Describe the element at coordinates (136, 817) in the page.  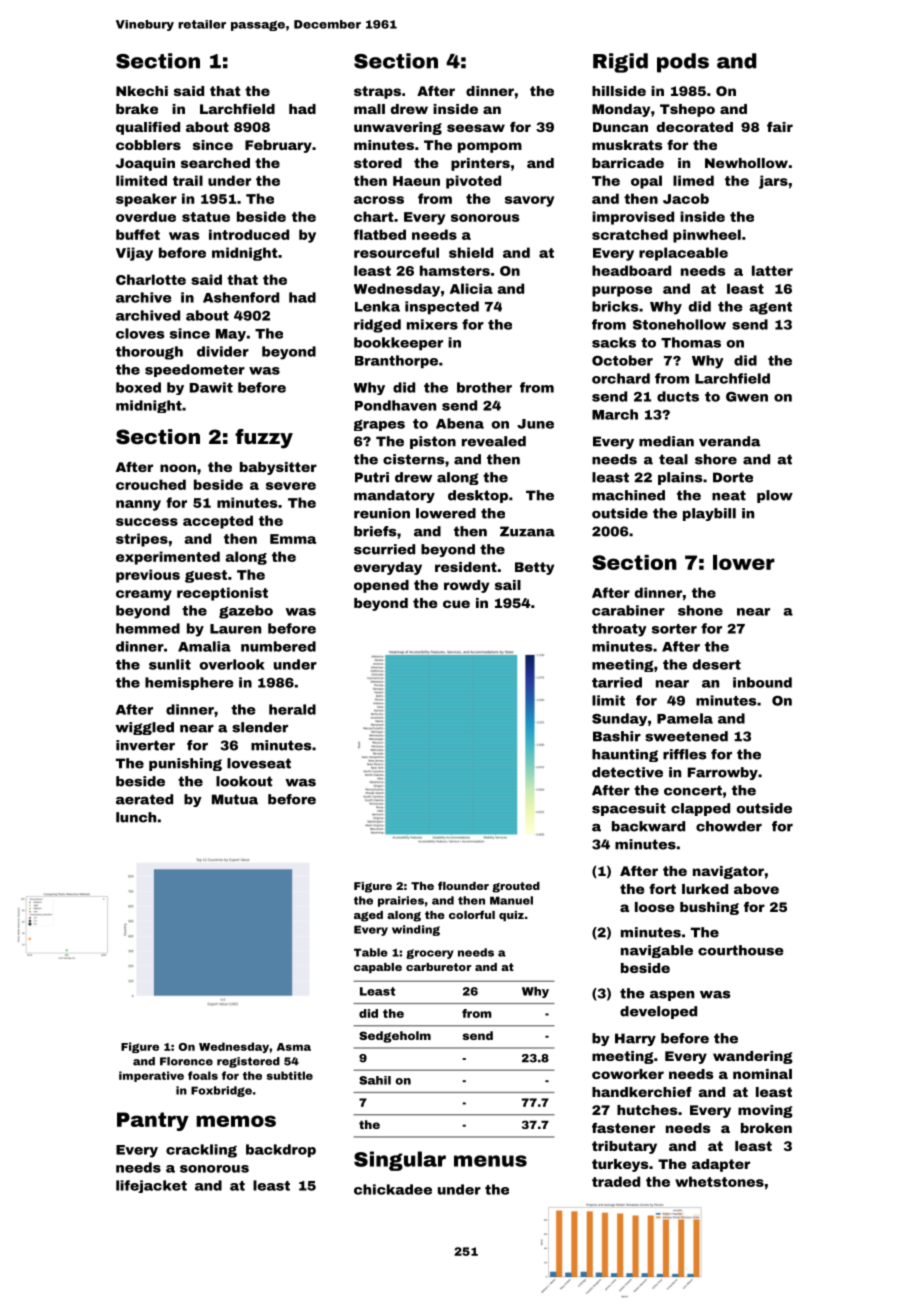
I see `lunch` at that location.
